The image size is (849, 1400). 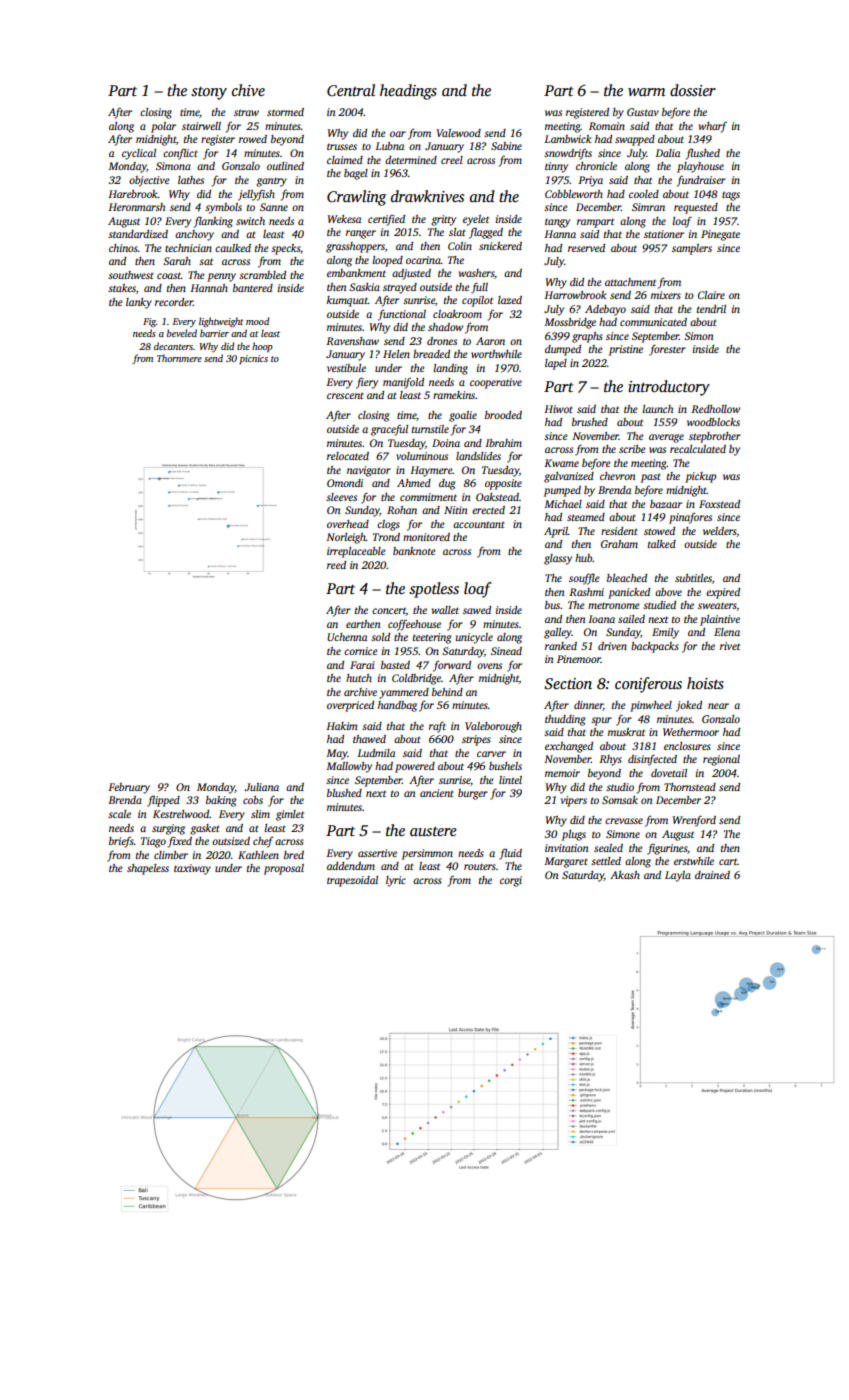 What do you see at coordinates (473, 794) in the document?
I see `burger` at bounding box center [473, 794].
